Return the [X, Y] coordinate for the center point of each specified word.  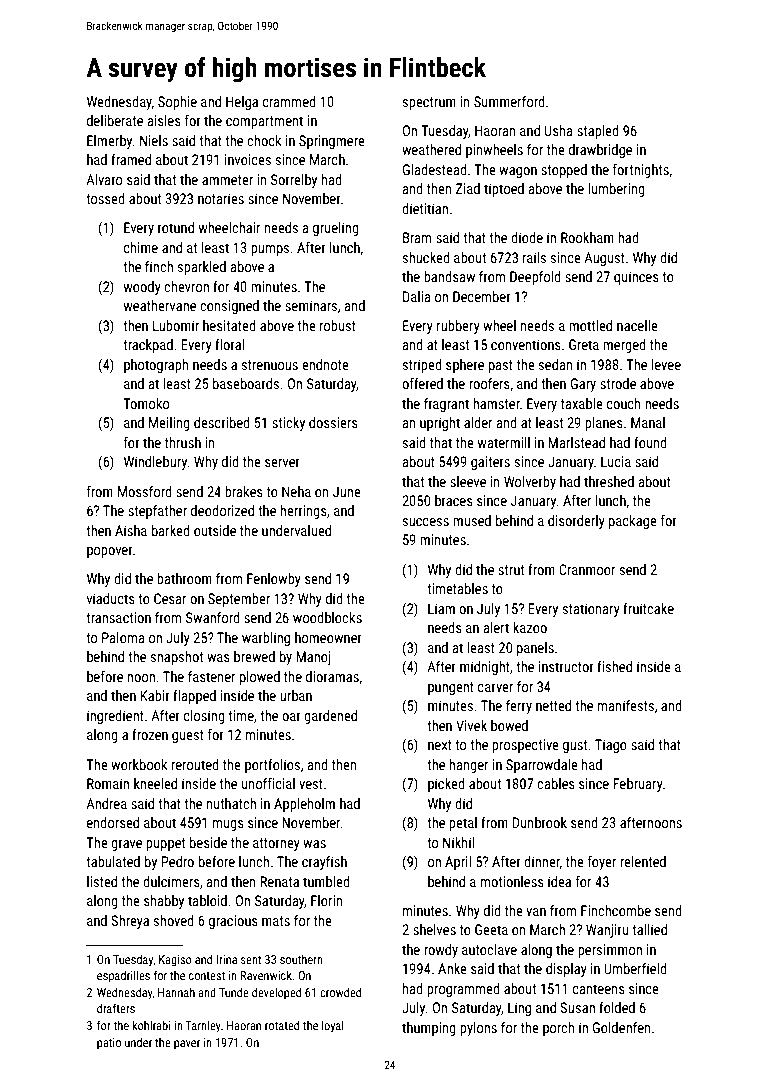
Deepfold [535, 278]
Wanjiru [607, 931]
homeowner [328, 637]
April [458, 863]
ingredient [115, 717]
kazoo [530, 627]
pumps [270, 250]
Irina [226, 959]
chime [141, 247]
